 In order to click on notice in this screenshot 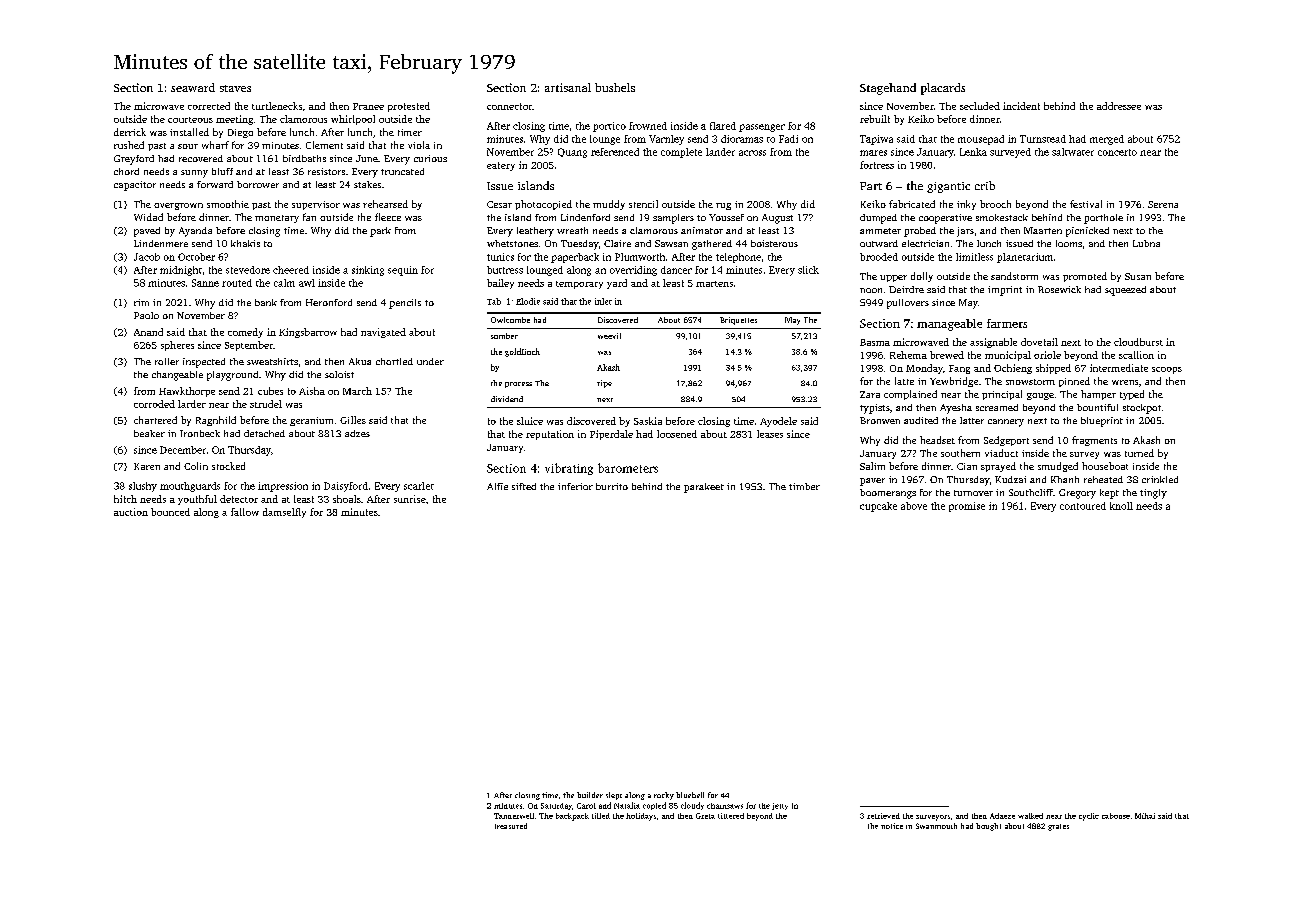, I will do `click(892, 826)`.
